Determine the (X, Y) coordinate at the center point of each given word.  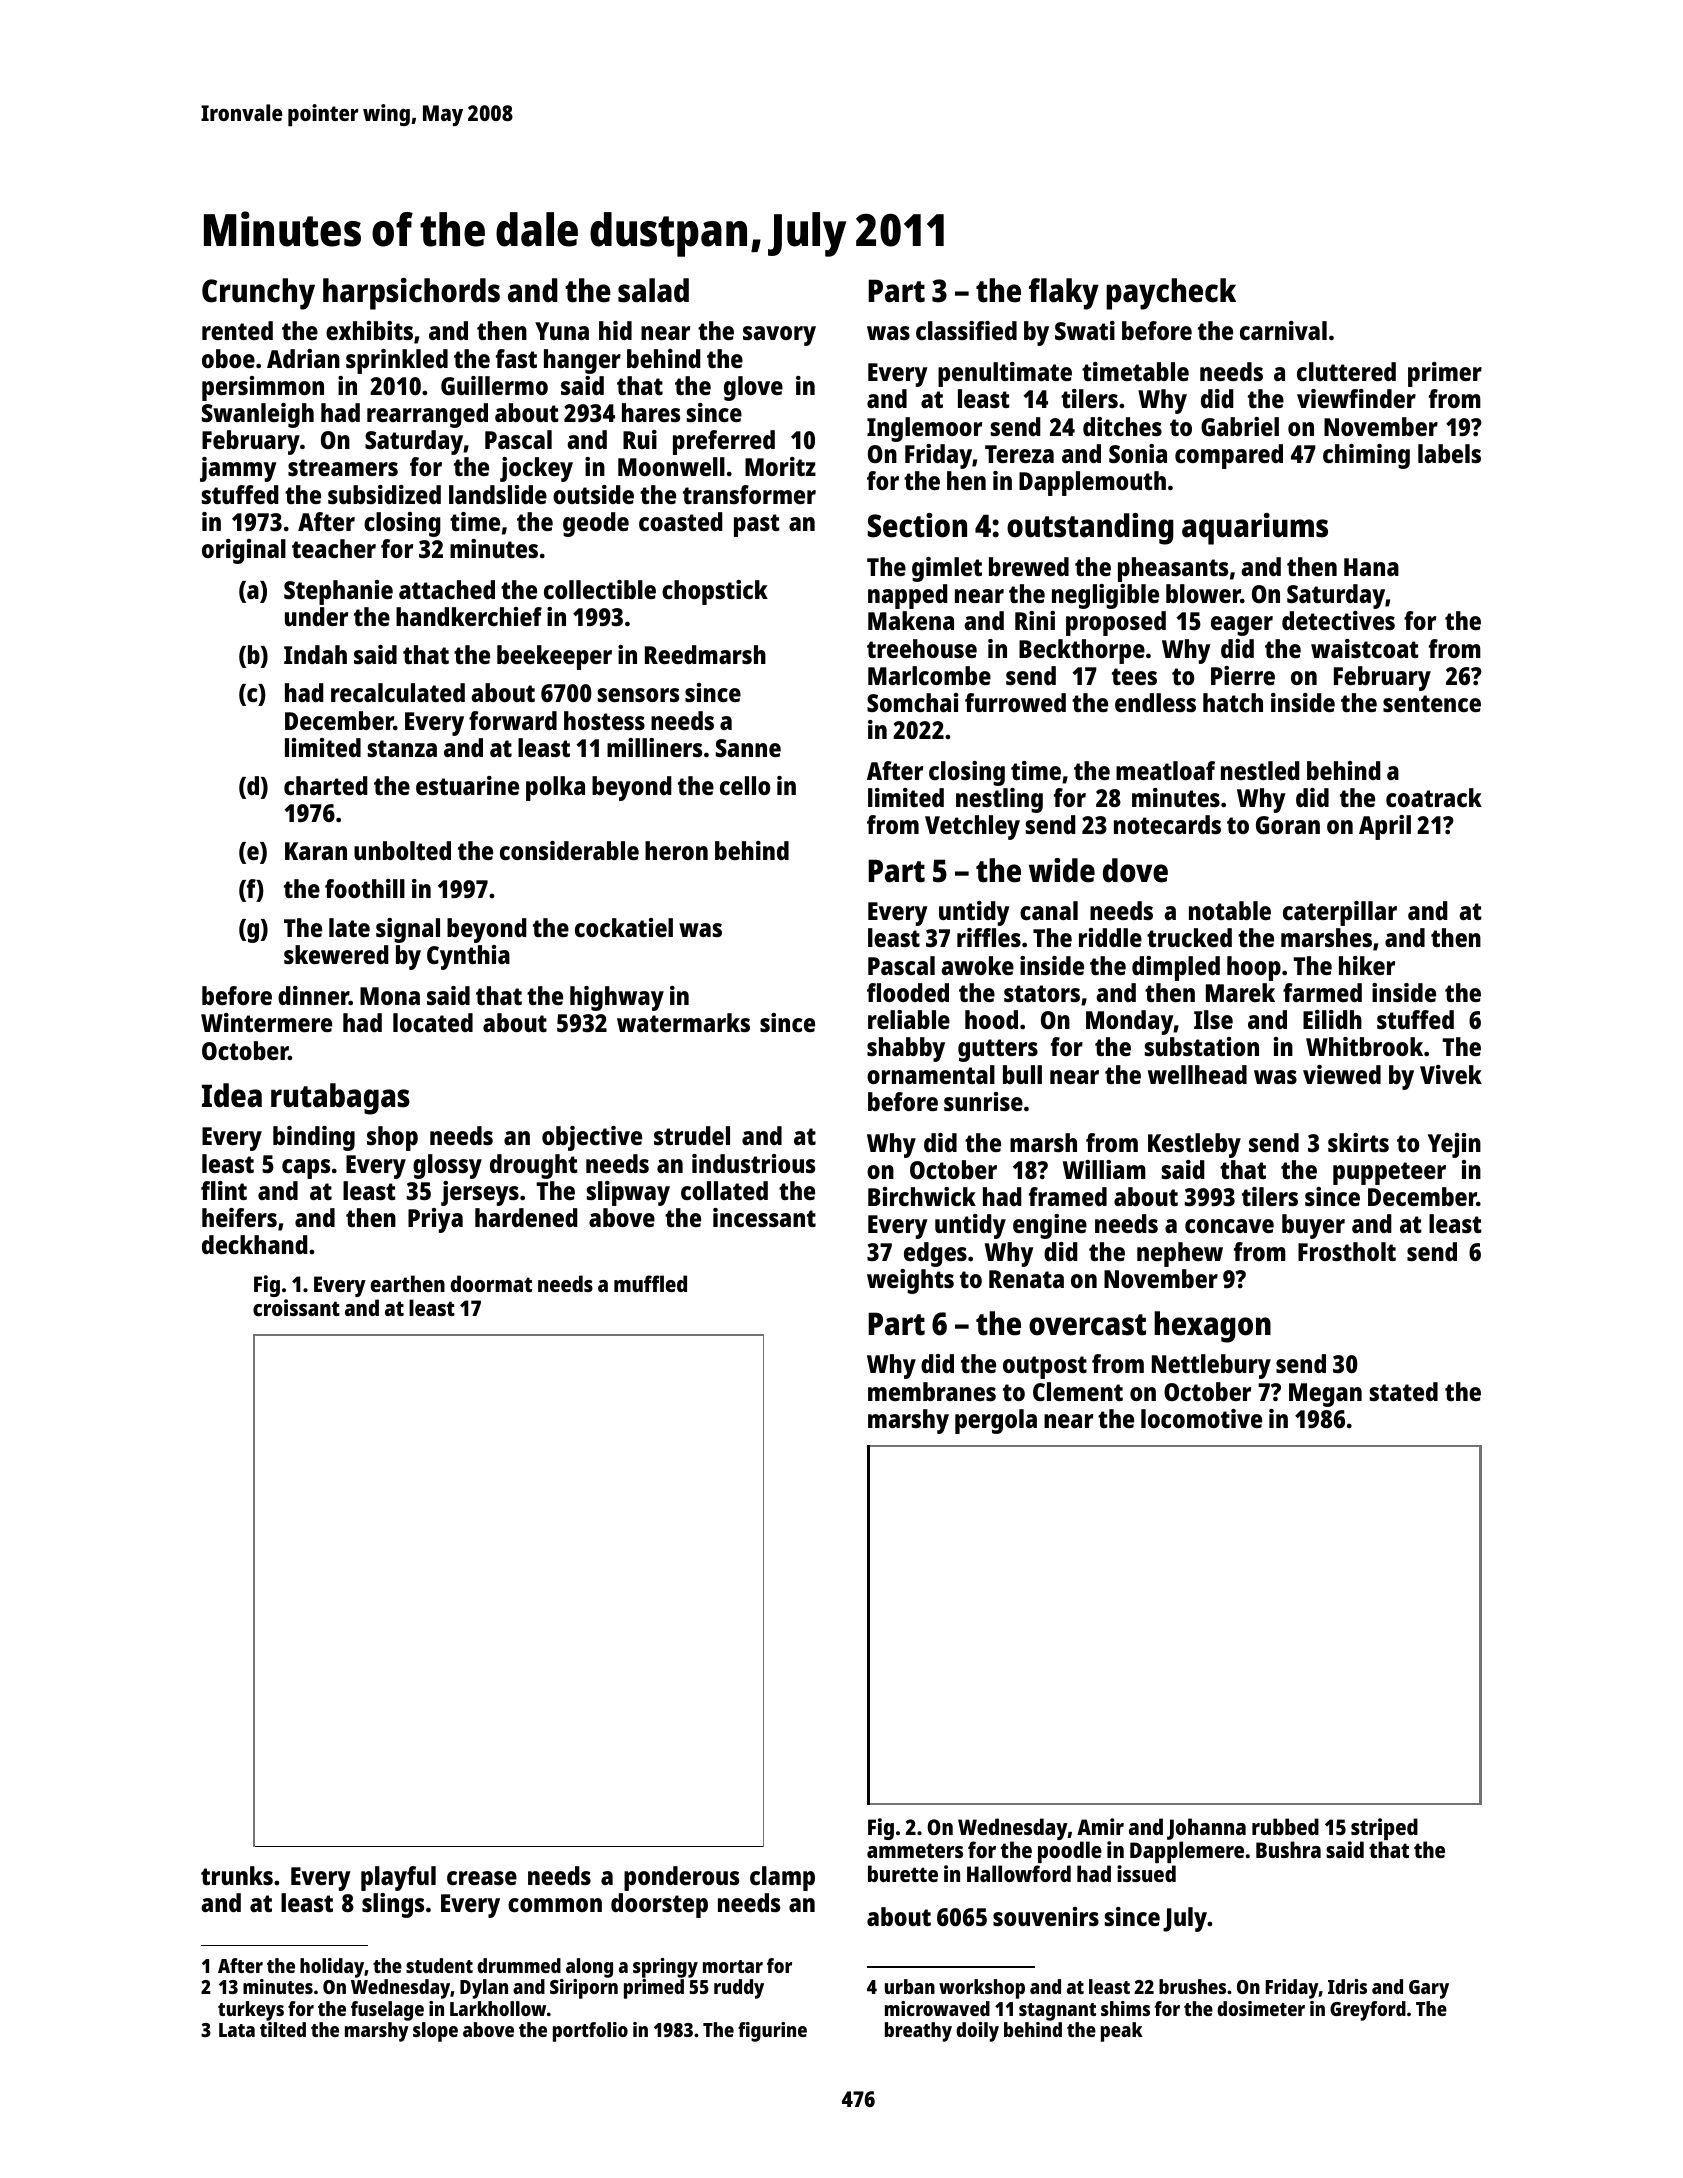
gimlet (947, 569)
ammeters (915, 1850)
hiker (1367, 965)
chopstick (715, 592)
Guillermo (494, 385)
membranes (932, 1391)
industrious (753, 1163)
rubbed (1285, 1826)
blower (1203, 593)
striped (1384, 1829)
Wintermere (266, 1022)
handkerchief (469, 616)
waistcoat (1365, 648)
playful (398, 1878)
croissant (296, 1307)
